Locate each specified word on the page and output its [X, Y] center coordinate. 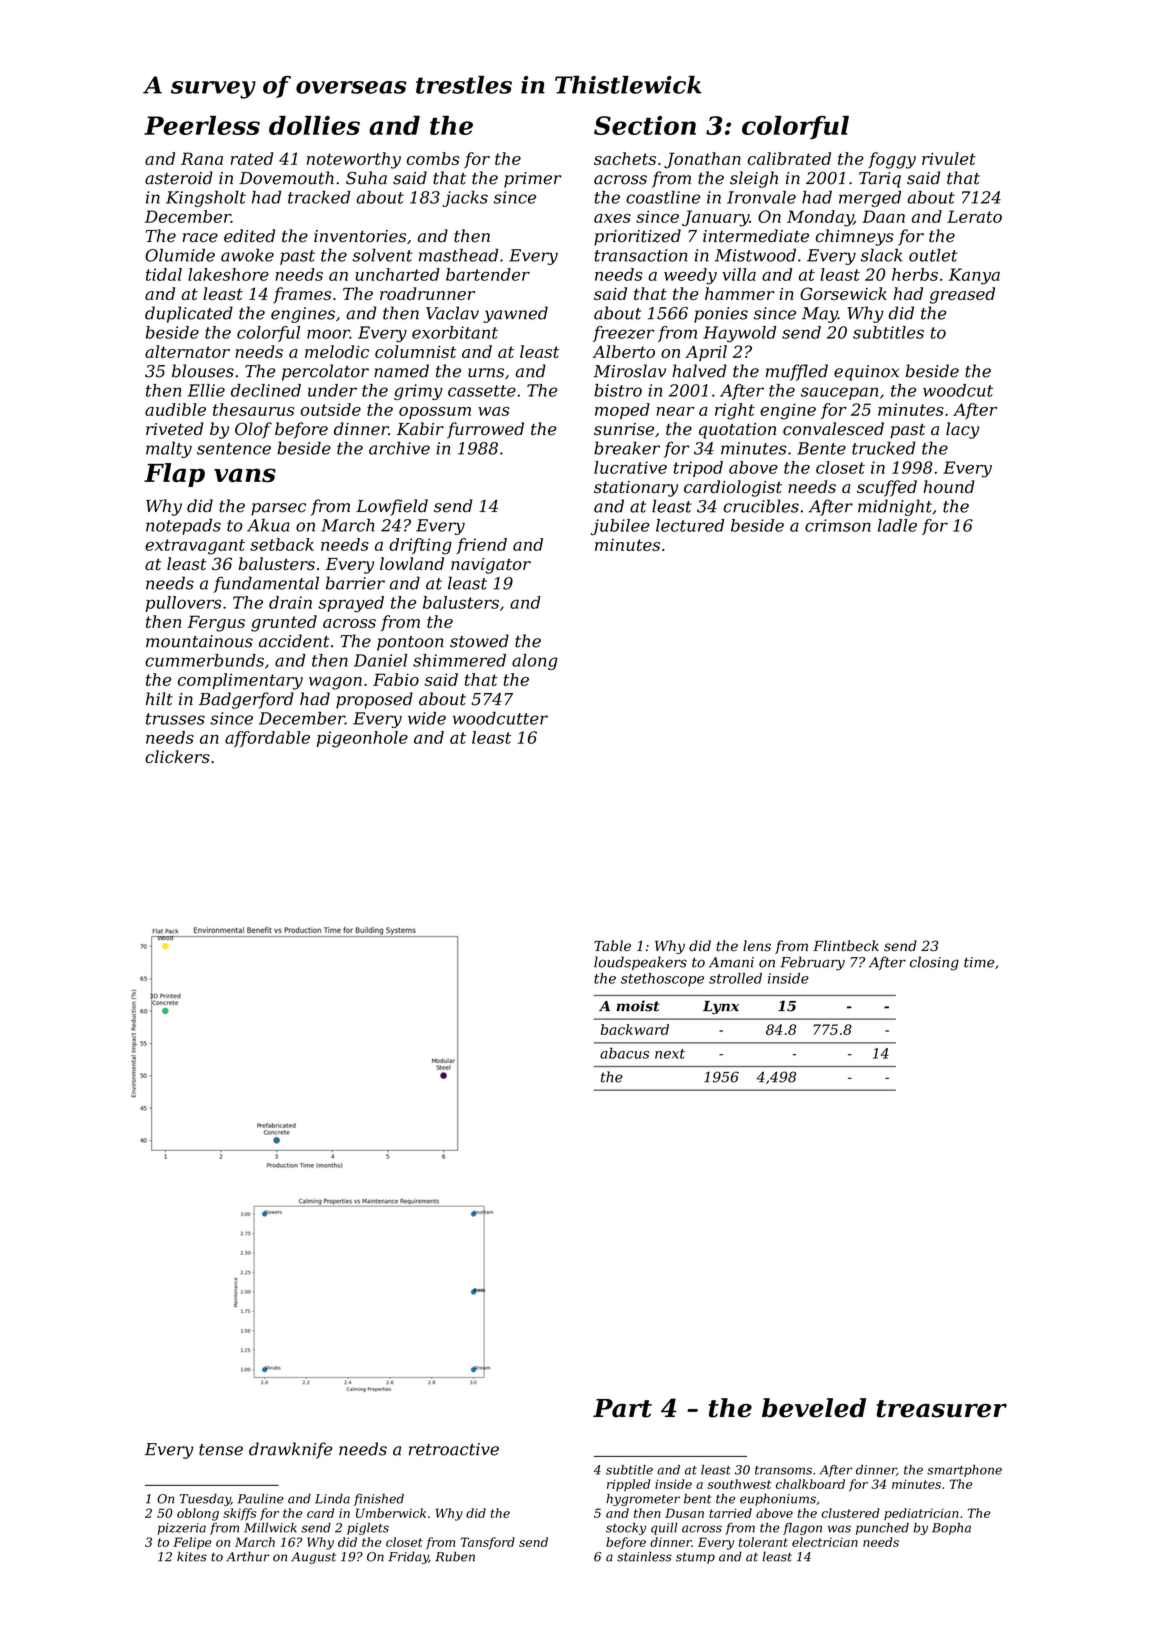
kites [192, 1556]
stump [695, 1558]
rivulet [949, 158]
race [200, 238]
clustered [851, 1513]
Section [645, 125]
